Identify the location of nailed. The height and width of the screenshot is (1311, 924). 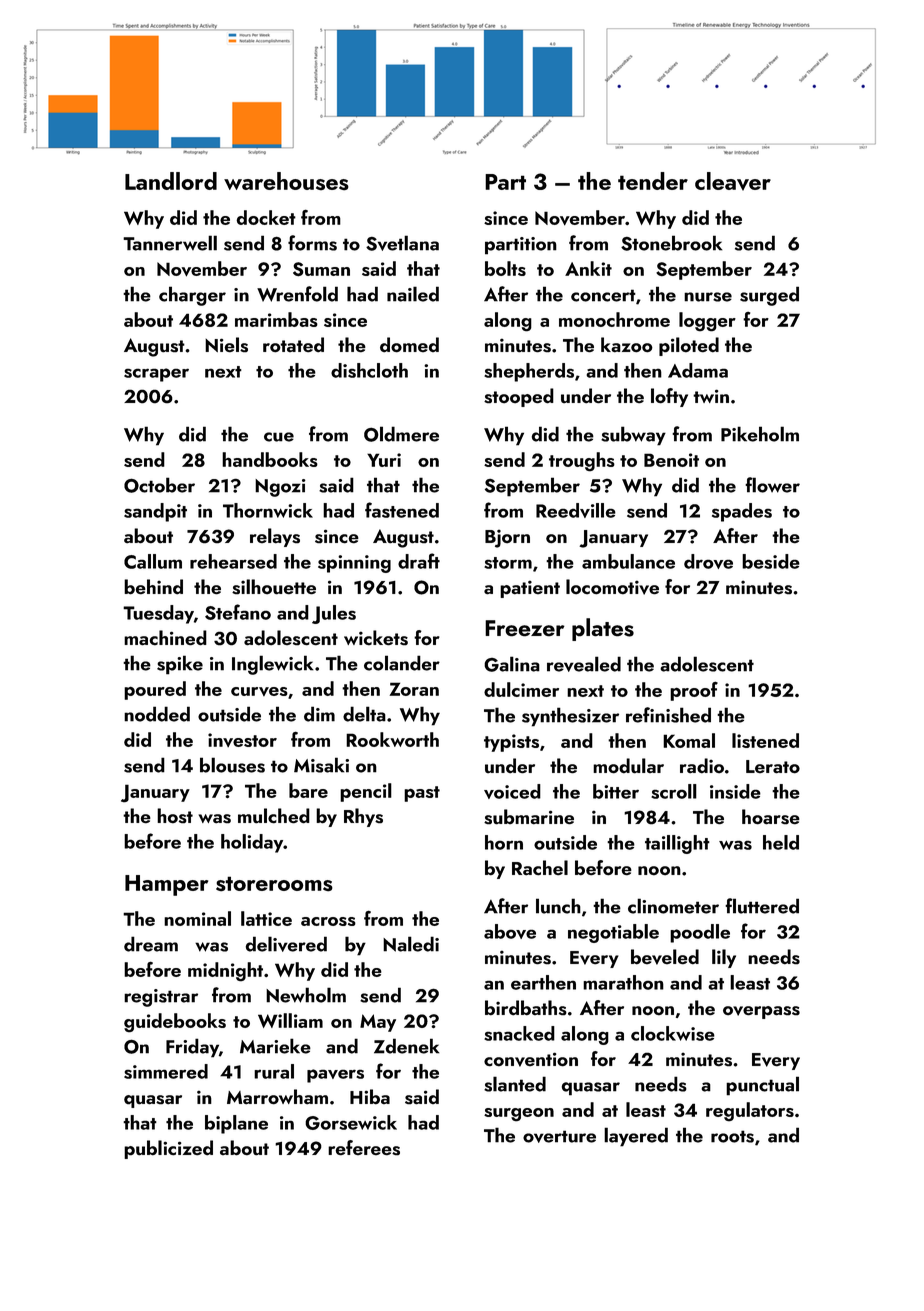
(413, 294).
